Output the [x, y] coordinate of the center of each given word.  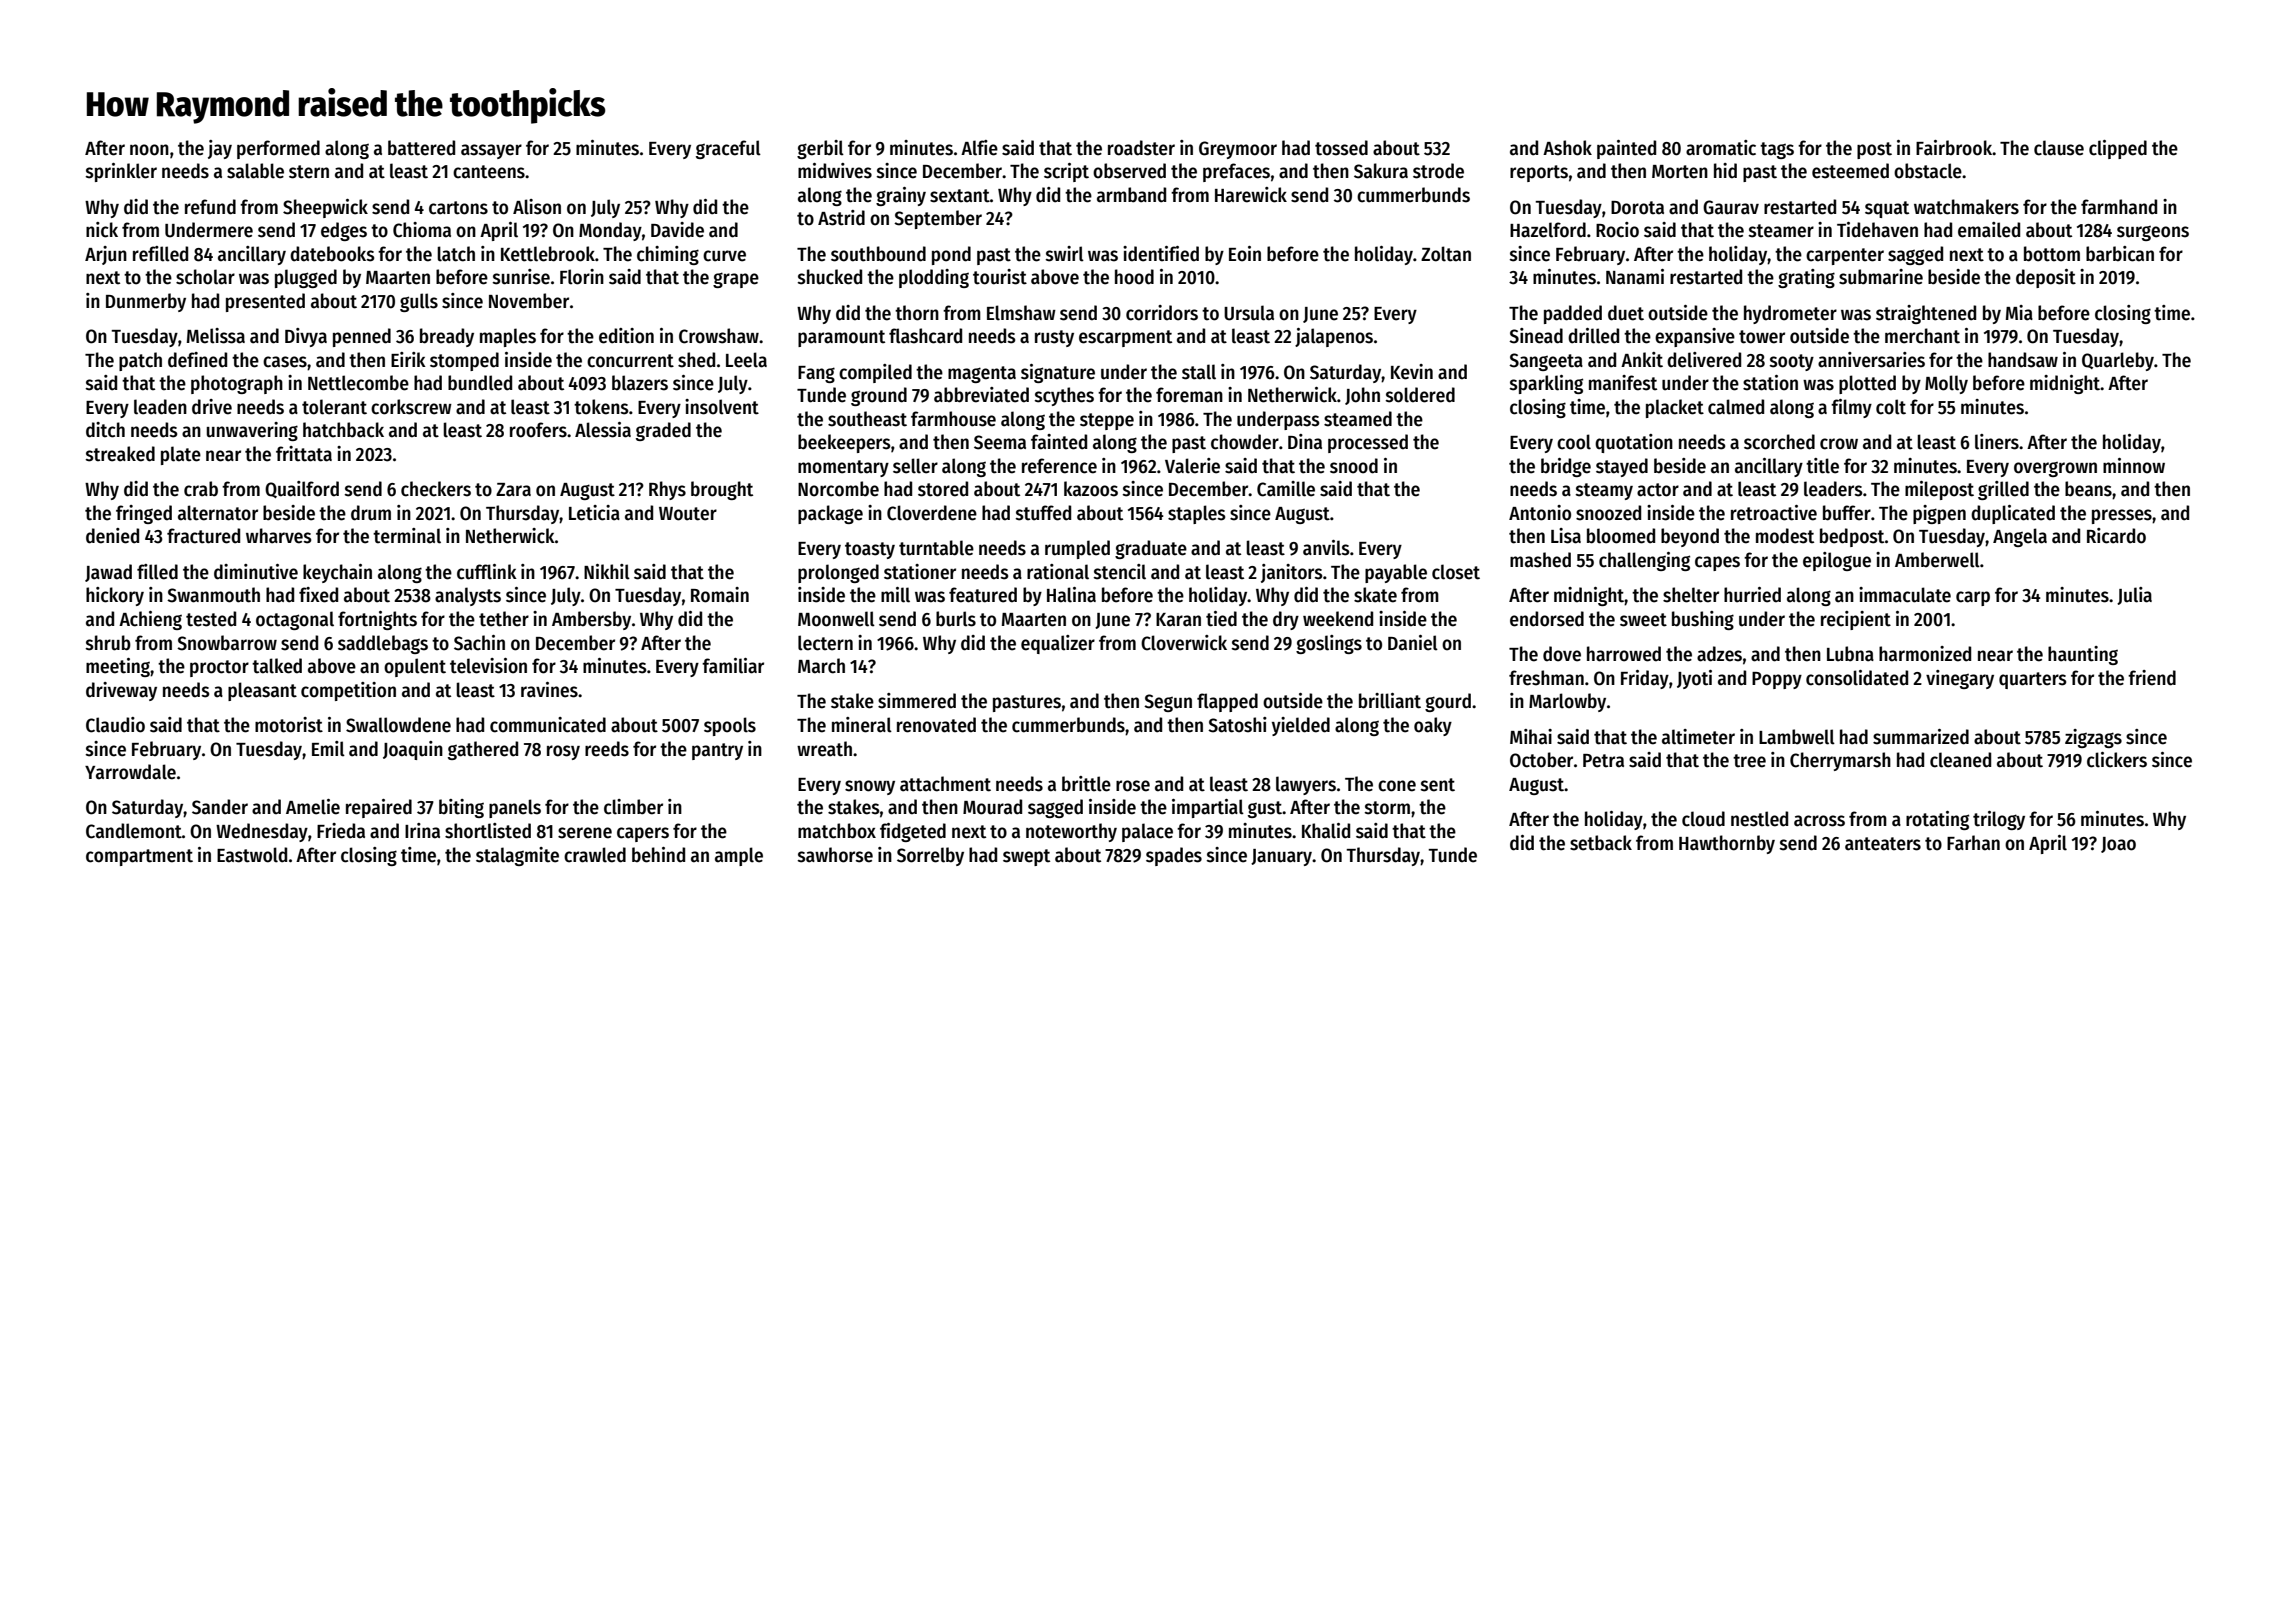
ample [739, 856]
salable [255, 171]
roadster [1141, 148]
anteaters [1883, 844]
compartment [139, 857]
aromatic [1721, 148]
